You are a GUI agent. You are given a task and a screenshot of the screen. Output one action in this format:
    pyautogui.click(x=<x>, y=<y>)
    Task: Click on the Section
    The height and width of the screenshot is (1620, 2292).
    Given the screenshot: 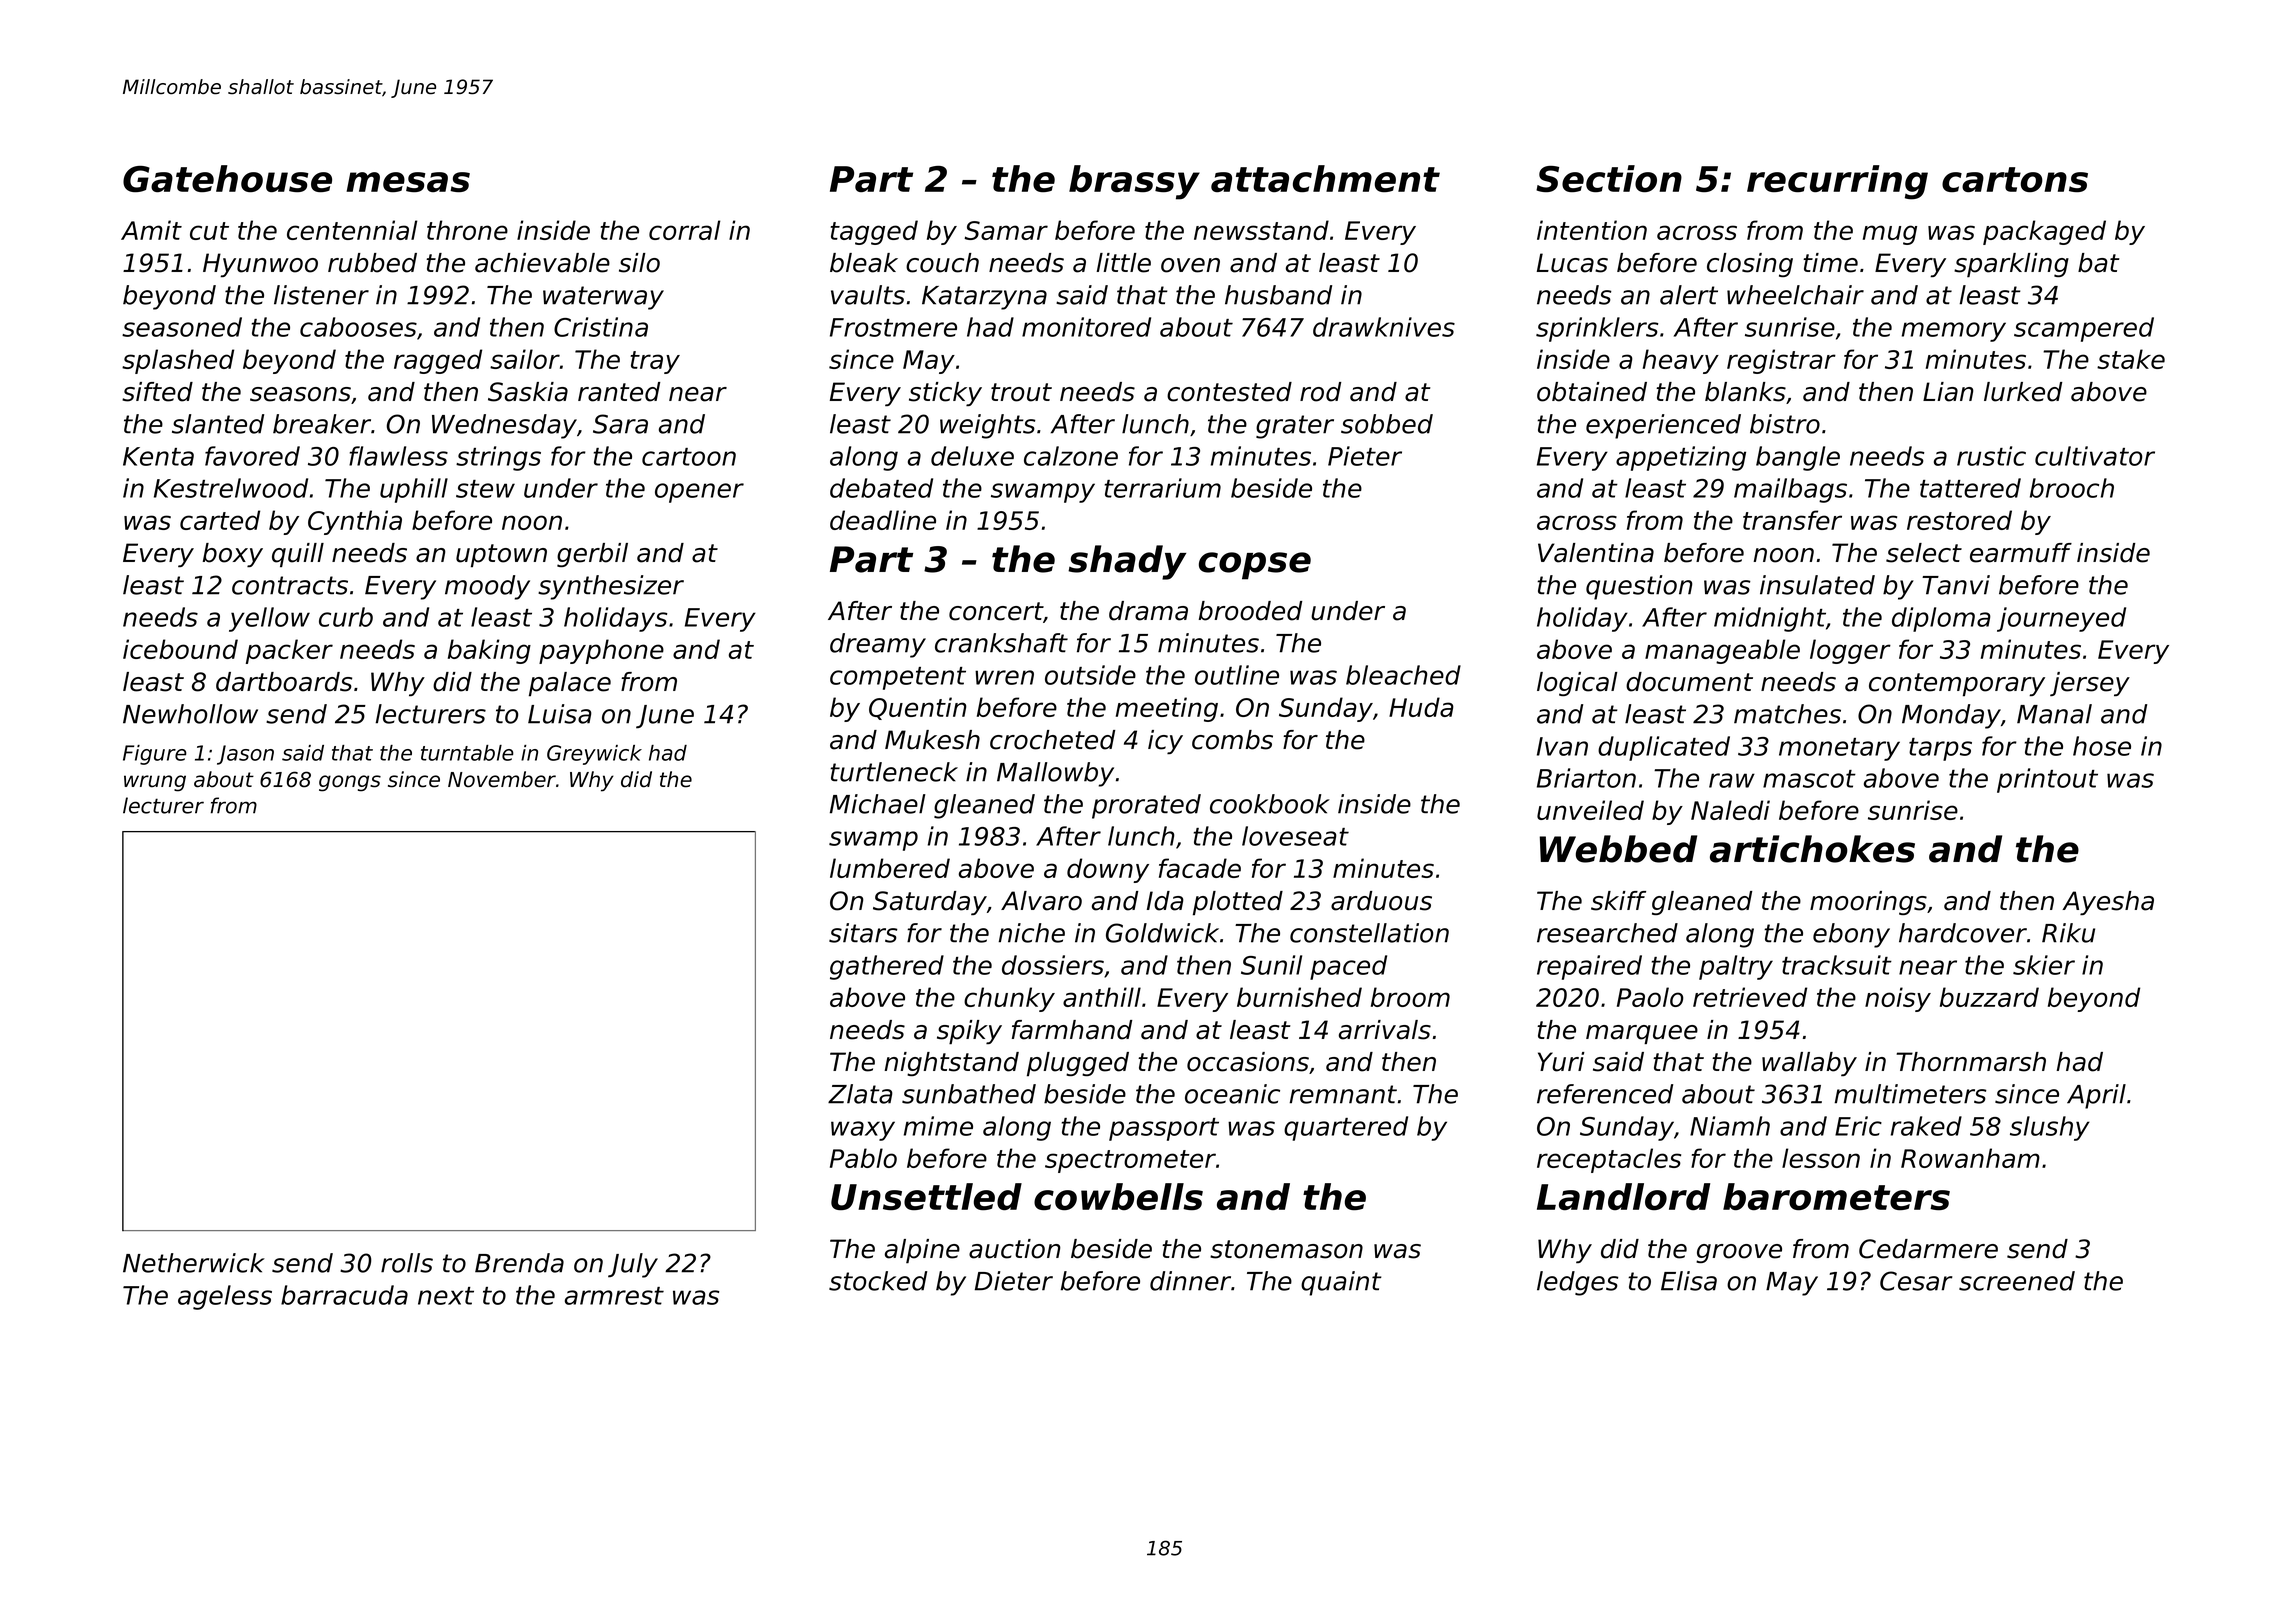 What is the action you would take?
    pyautogui.click(x=1609, y=179)
